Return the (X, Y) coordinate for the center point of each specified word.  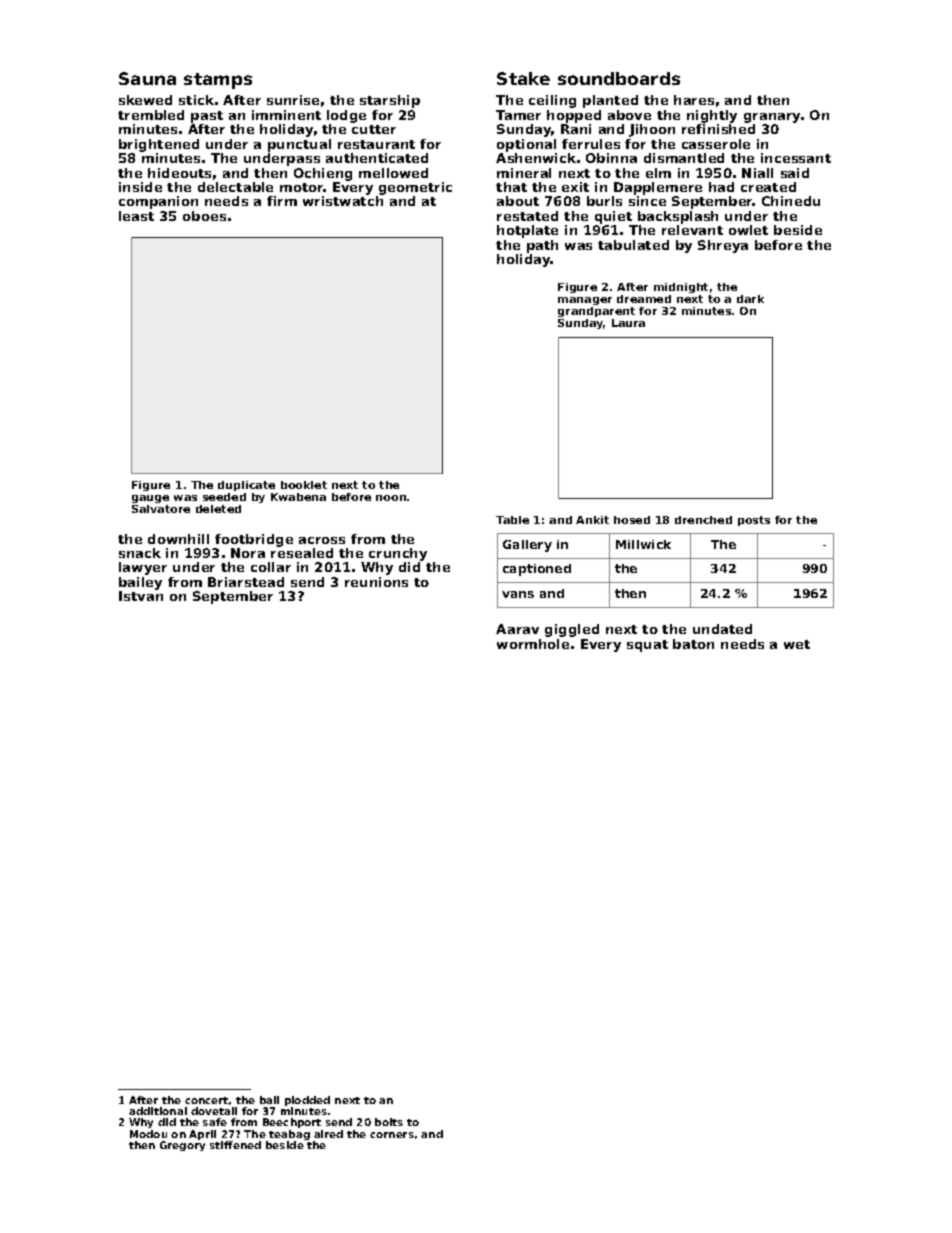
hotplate (527, 231)
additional (158, 1111)
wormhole (533, 644)
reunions (376, 582)
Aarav (517, 629)
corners (392, 1135)
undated (722, 629)
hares (694, 100)
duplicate (246, 486)
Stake (523, 78)
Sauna (147, 78)
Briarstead (246, 582)
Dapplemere (658, 188)
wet (797, 644)
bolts (389, 1122)
